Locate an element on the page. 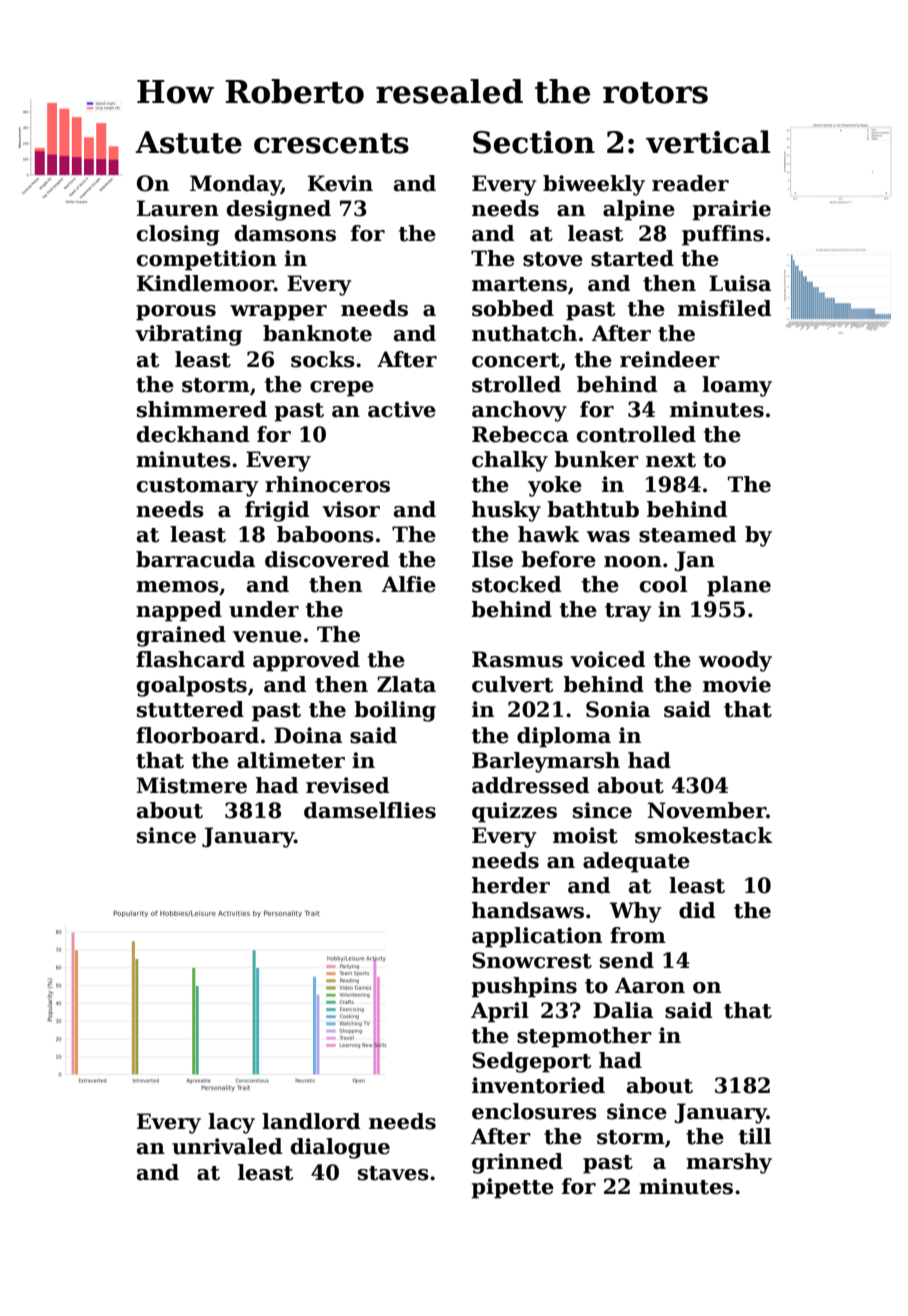  movie is located at coordinates (737, 684).
